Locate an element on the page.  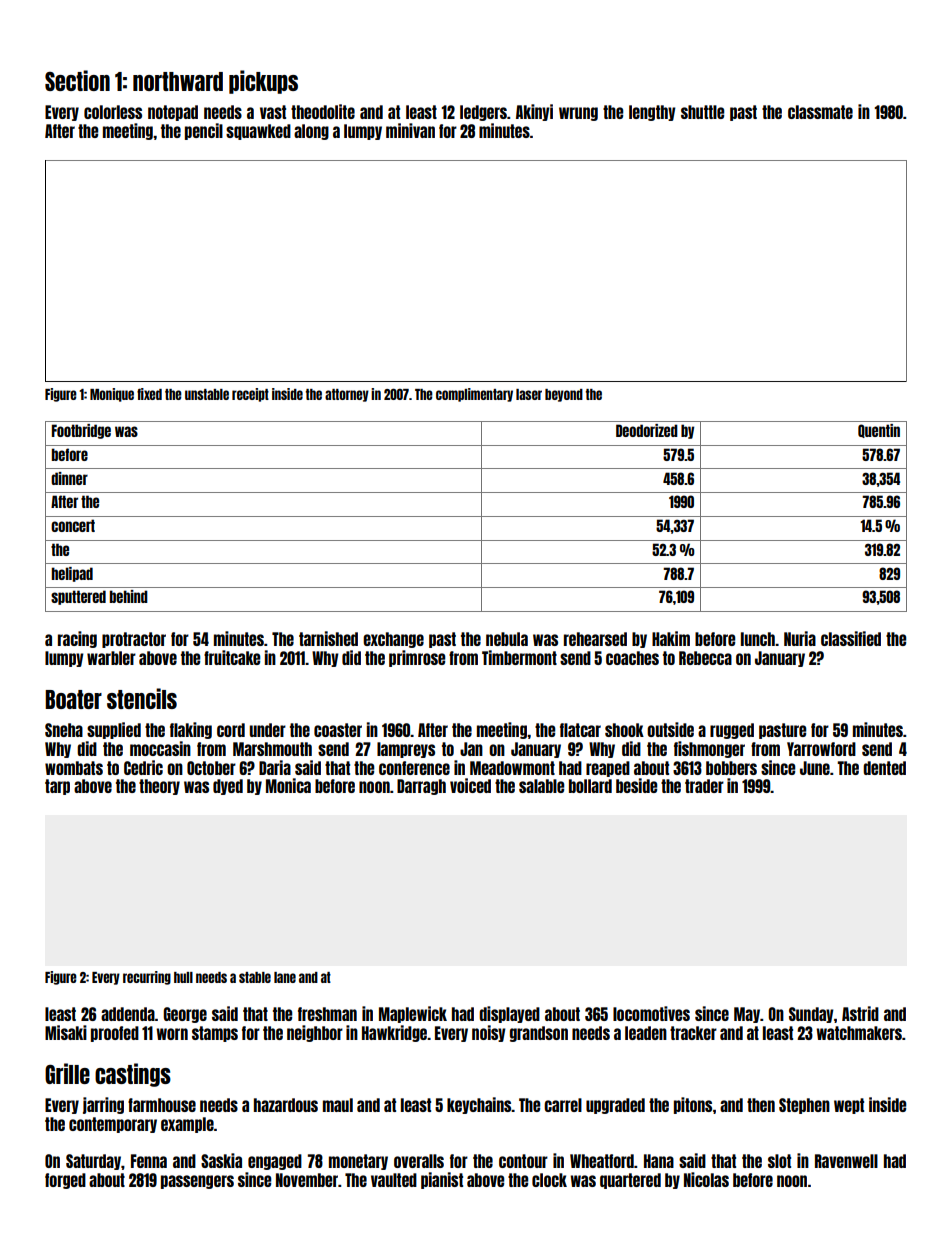
ledgers is located at coordinates (483, 113).
